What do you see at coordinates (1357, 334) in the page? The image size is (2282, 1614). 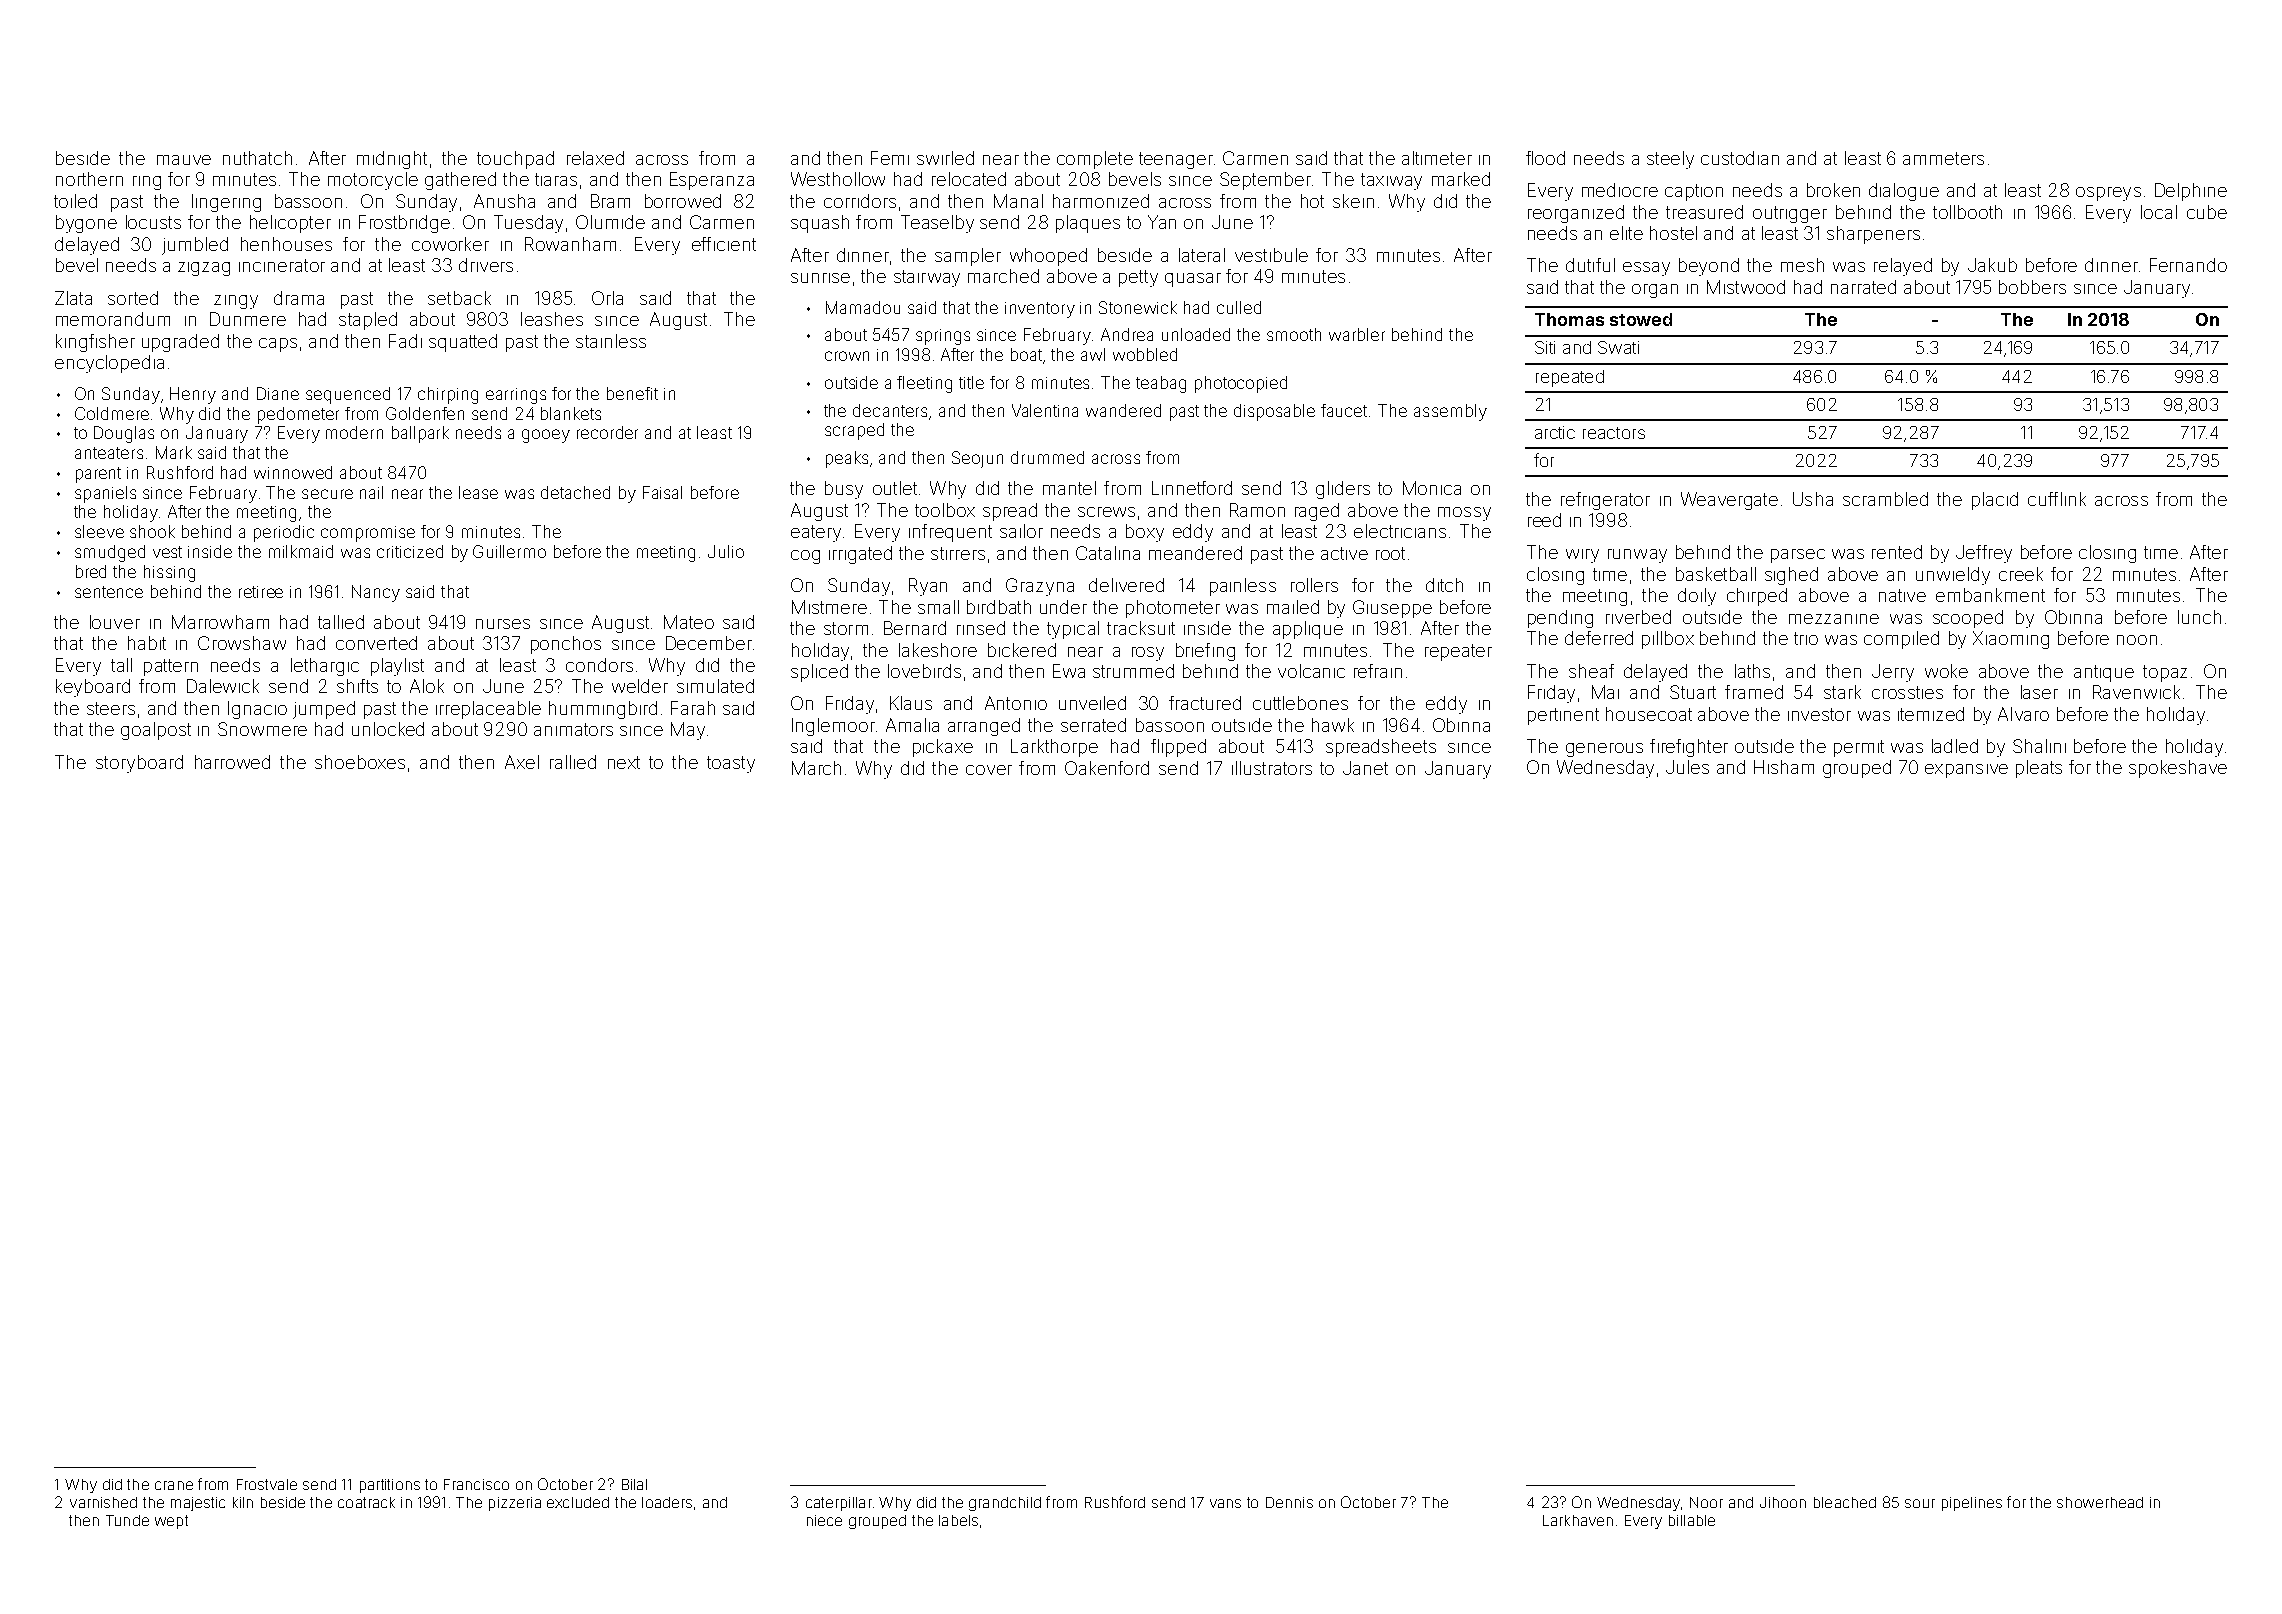 I see `warbler` at bounding box center [1357, 334].
